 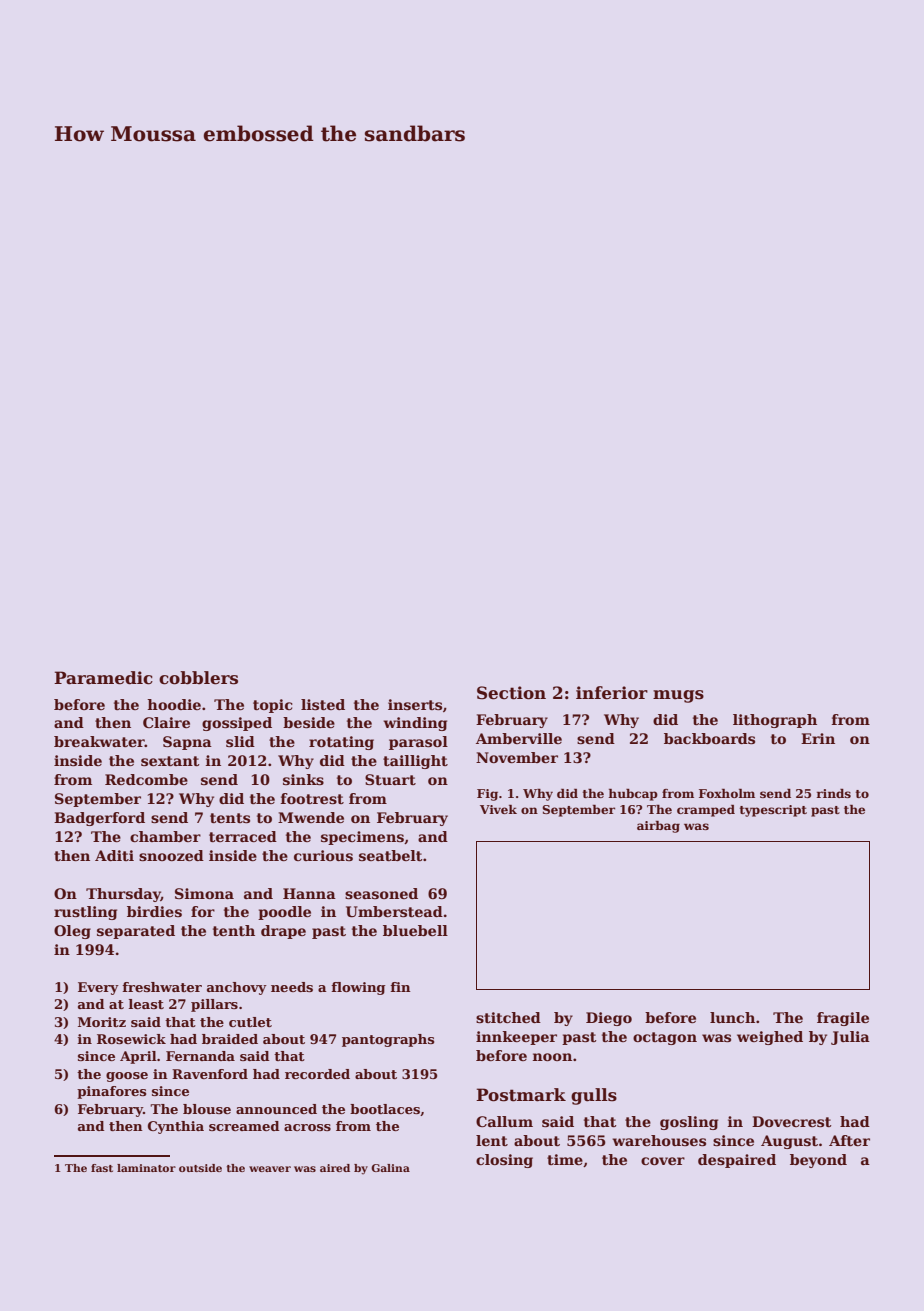 I want to click on tents, so click(x=230, y=818).
